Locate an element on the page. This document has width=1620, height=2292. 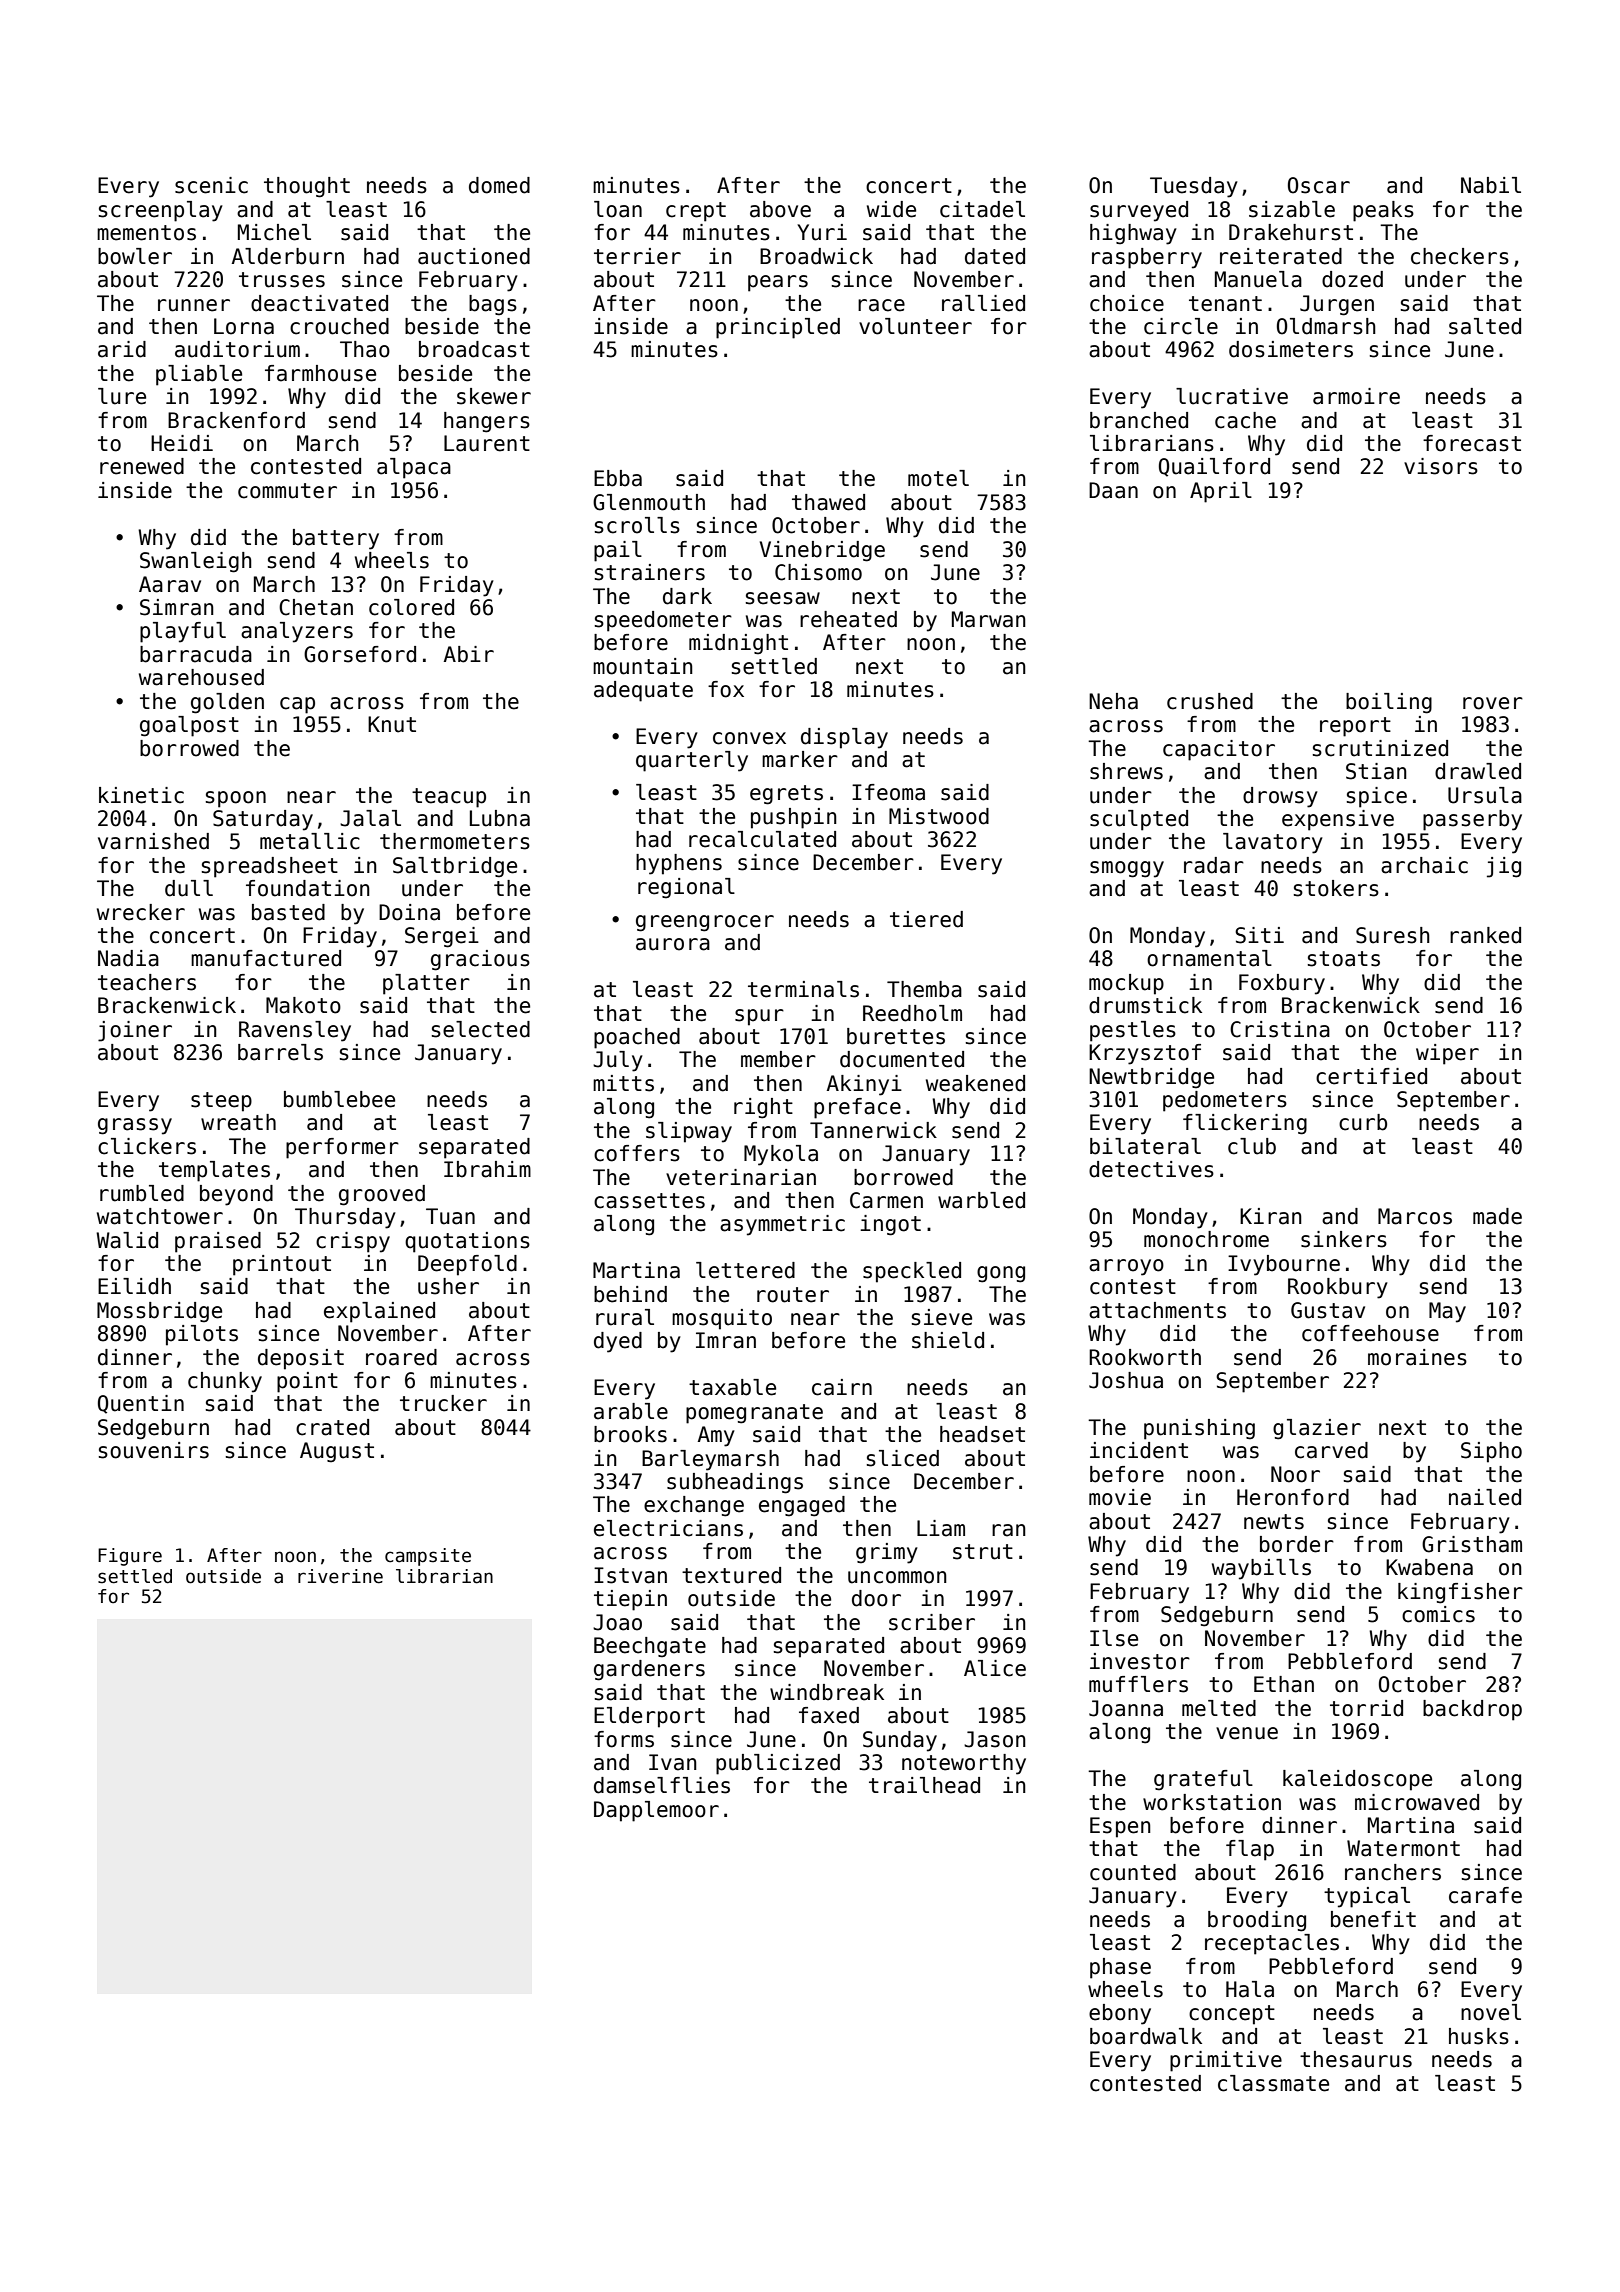
forms is located at coordinates (624, 1739).
